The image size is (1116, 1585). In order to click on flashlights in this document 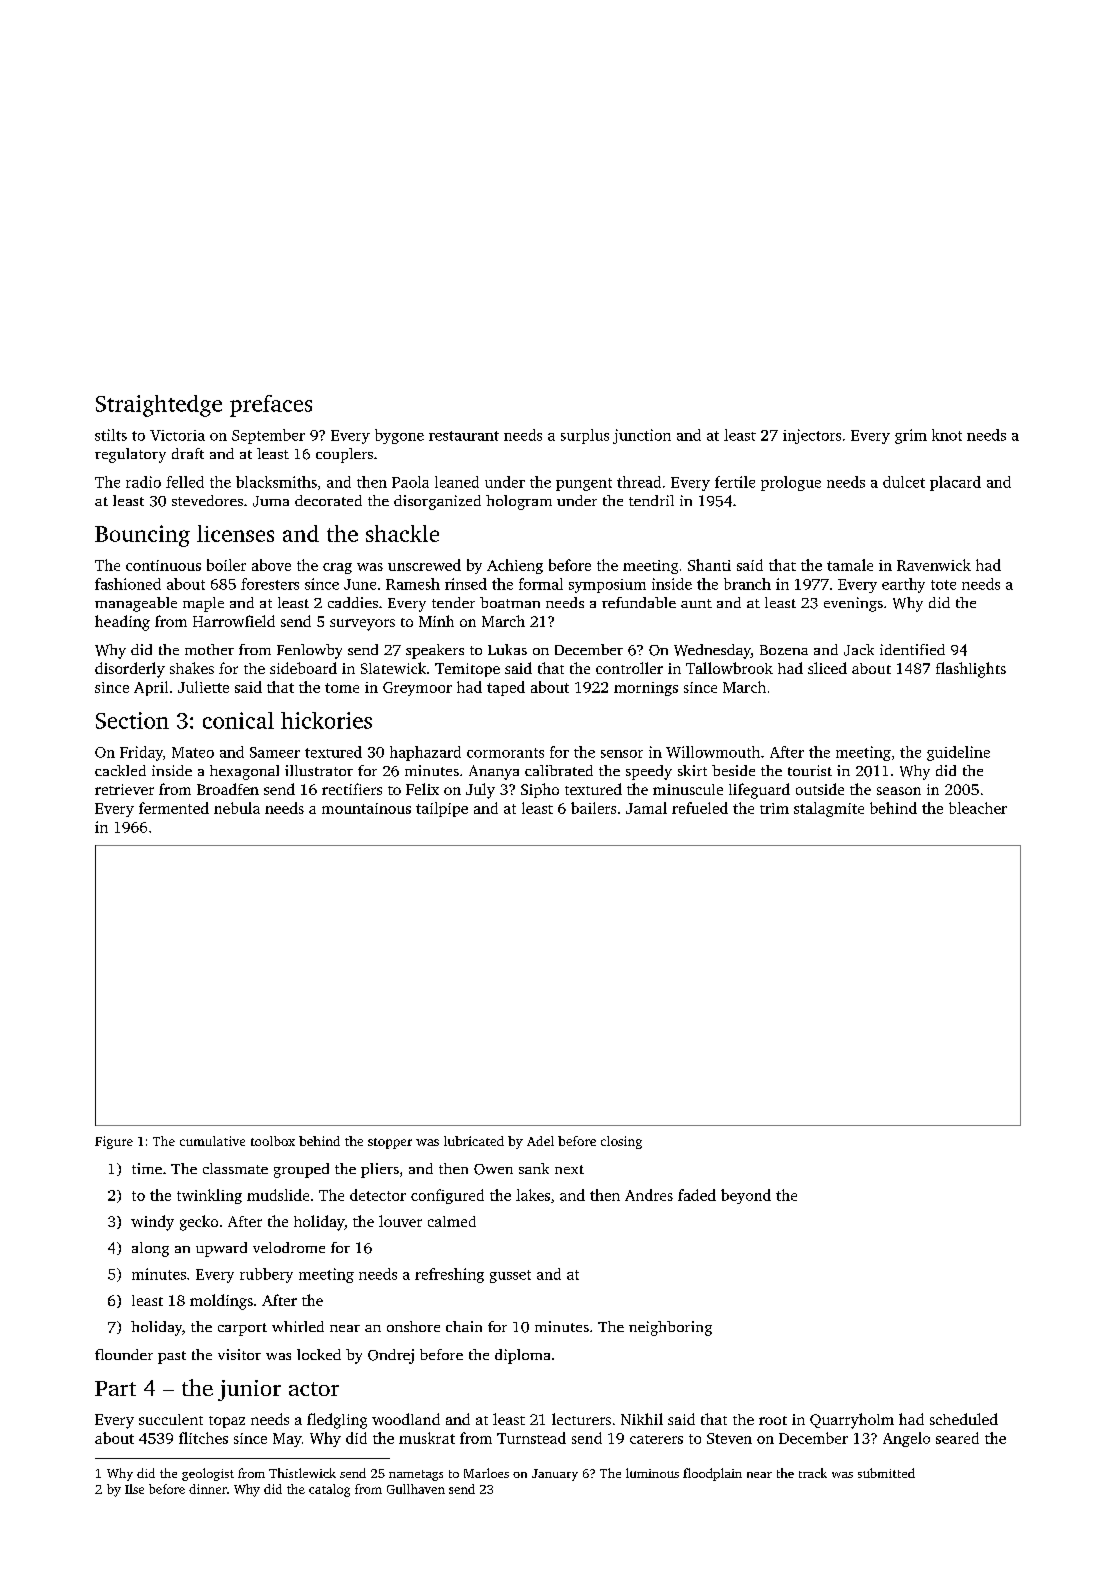, I will do `click(971, 670)`.
